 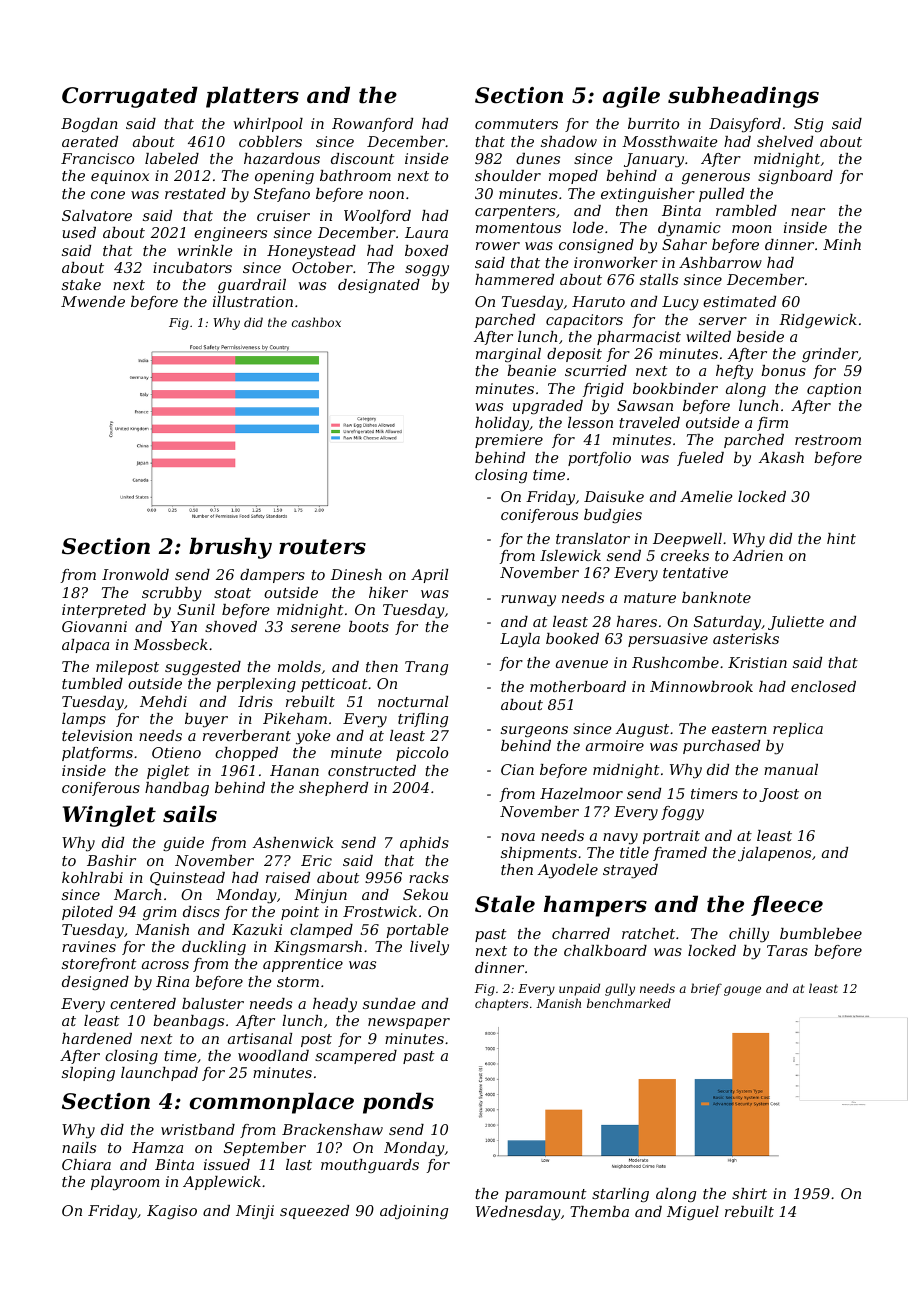 What do you see at coordinates (187, 879) in the document?
I see `Quinstead` at bounding box center [187, 879].
